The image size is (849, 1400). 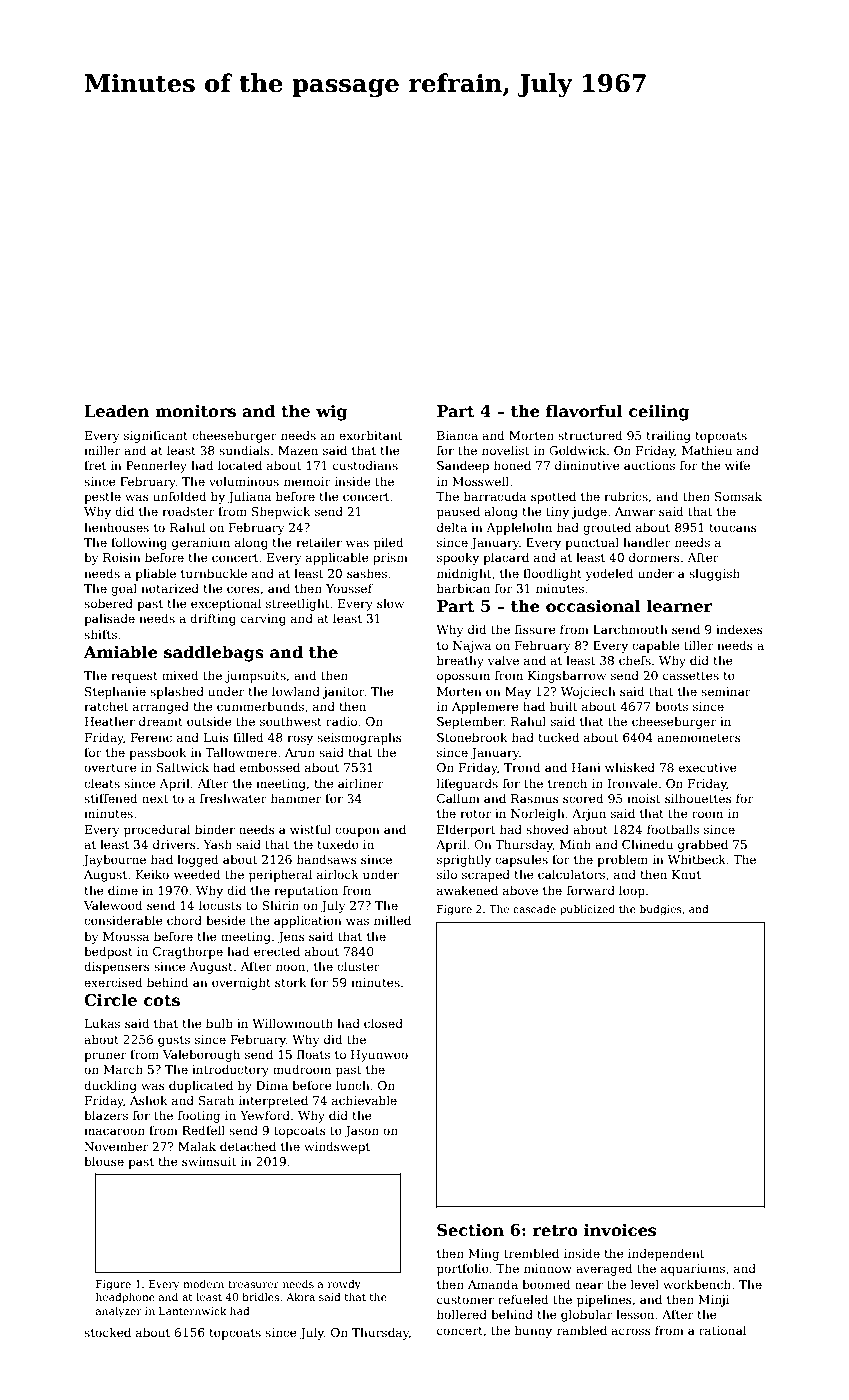 I want to click on novelist, so click(x=506, y=450).
